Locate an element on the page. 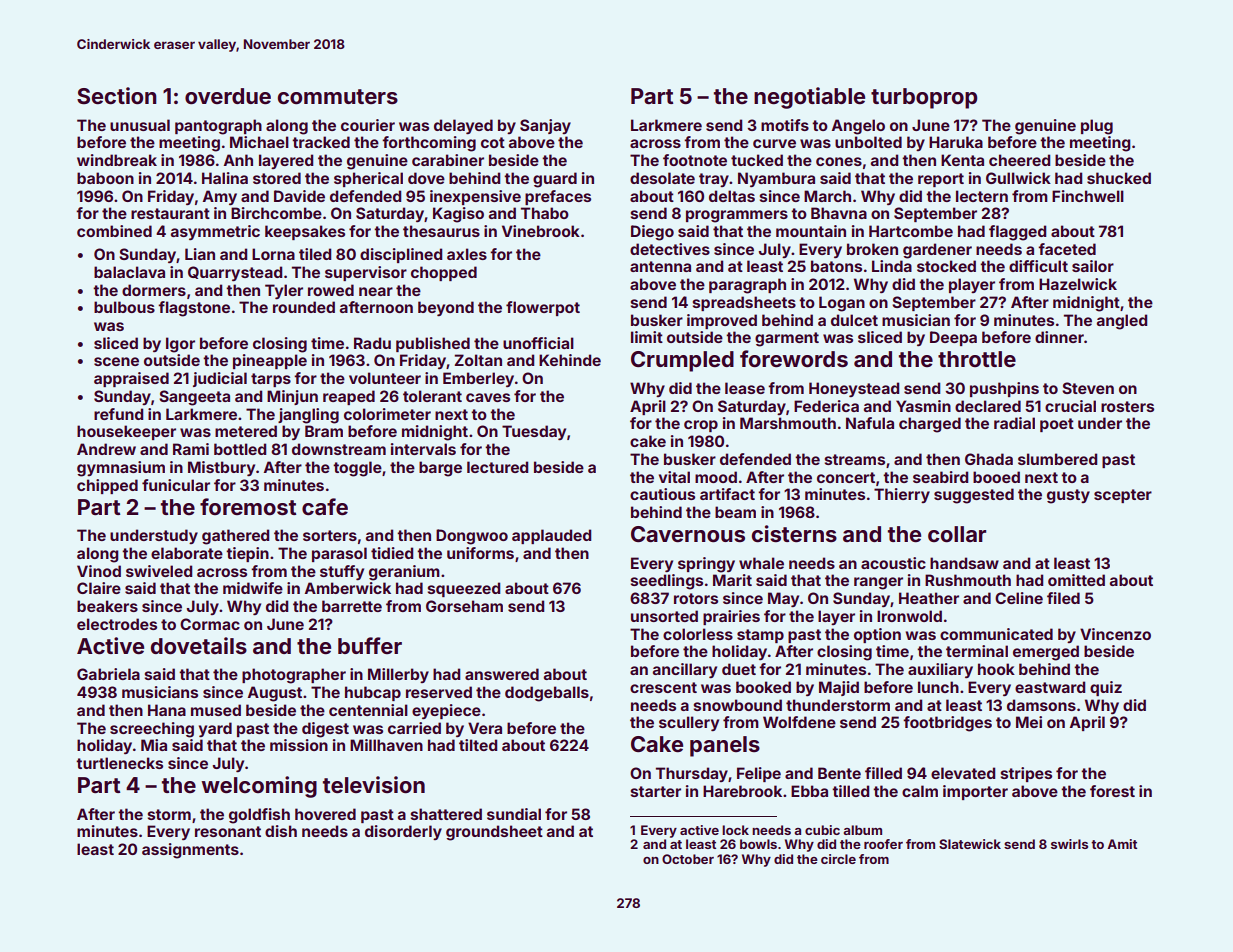  Bhavna is located at coordinates (839, 213).
